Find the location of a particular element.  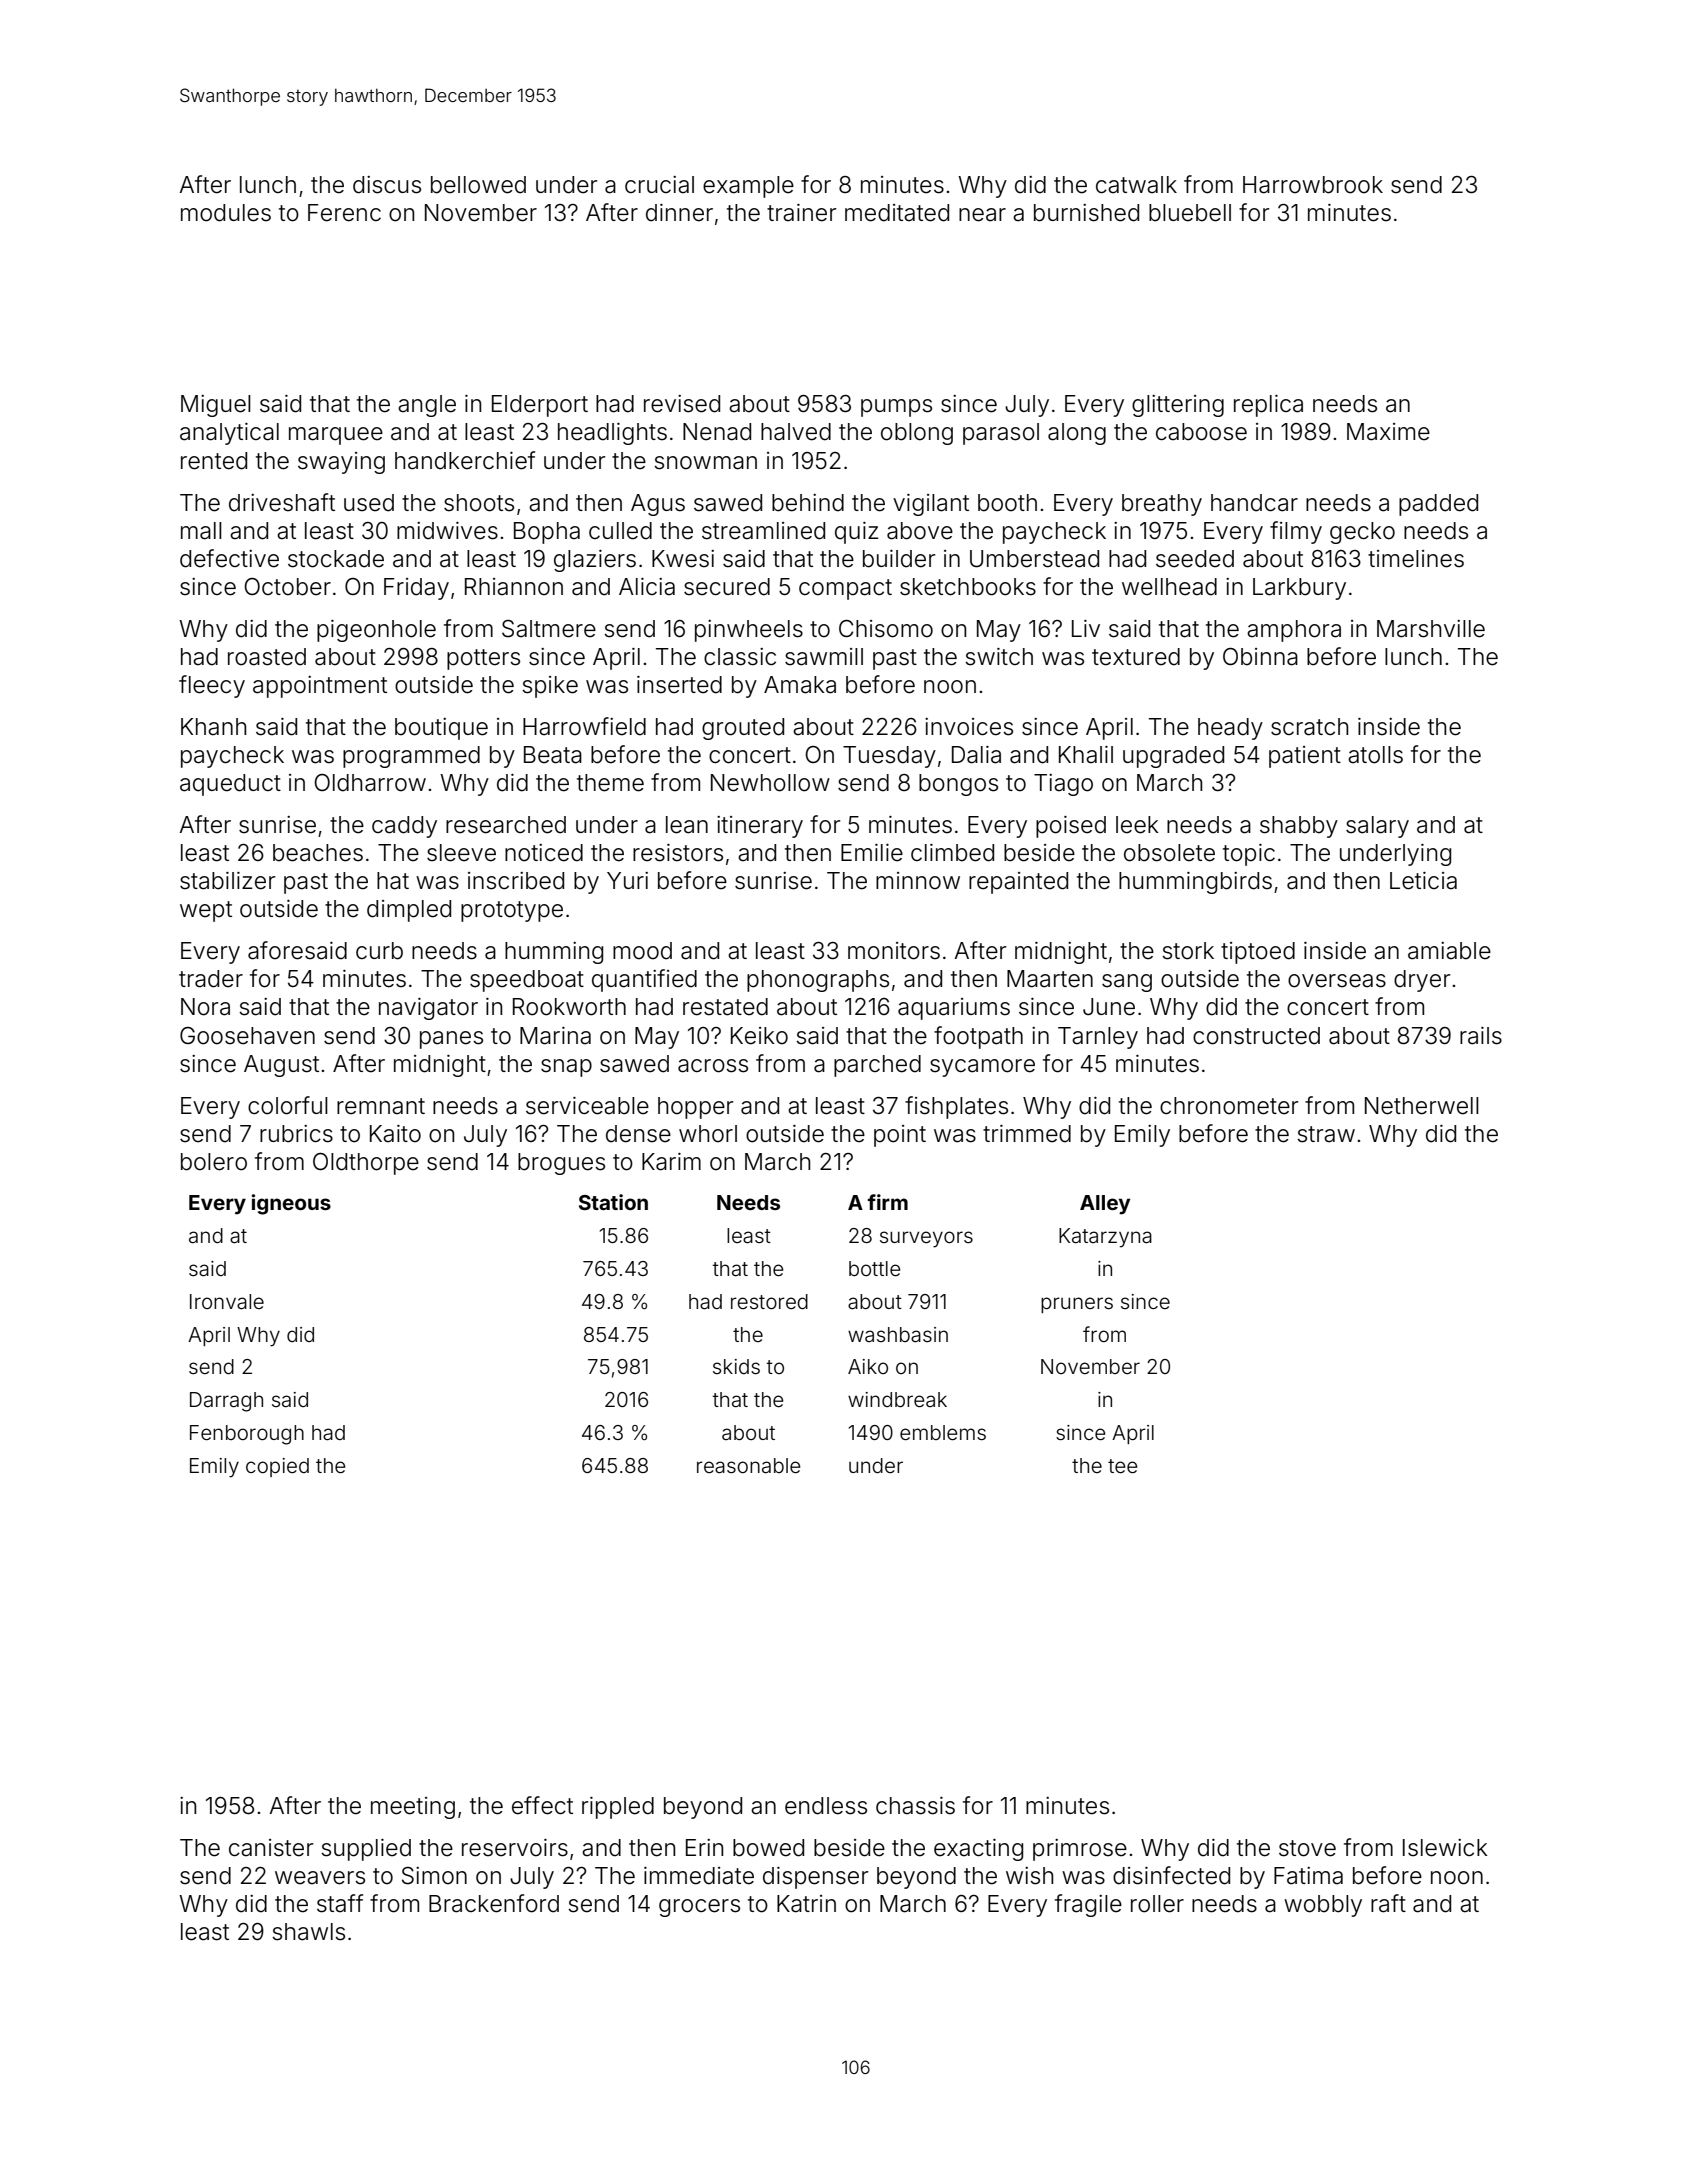

Islewick is located at coordinates (1445, 1848).
